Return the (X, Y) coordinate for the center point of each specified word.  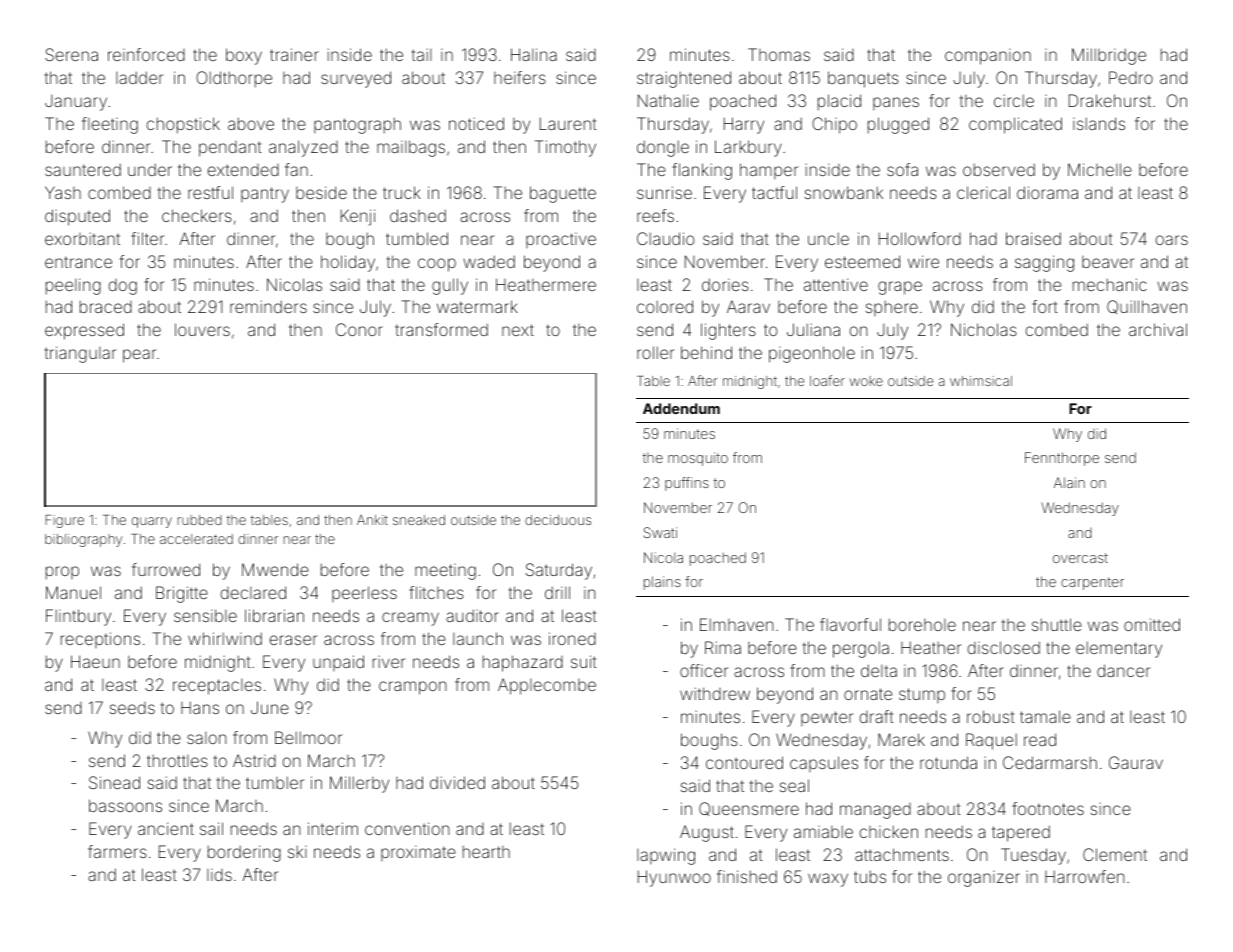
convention (407, 828)
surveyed (356, 79)
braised (1033, 238)
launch (478, 638)
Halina (534, 54)
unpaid (338, 663)
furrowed (166, 569)
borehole (922, 625)
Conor (359, 329)
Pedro (1131, 77)
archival (1158, 329)
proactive (561, 240)
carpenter (1092, 583)
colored (665, 306)
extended (243, 170)
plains (662, 583)
